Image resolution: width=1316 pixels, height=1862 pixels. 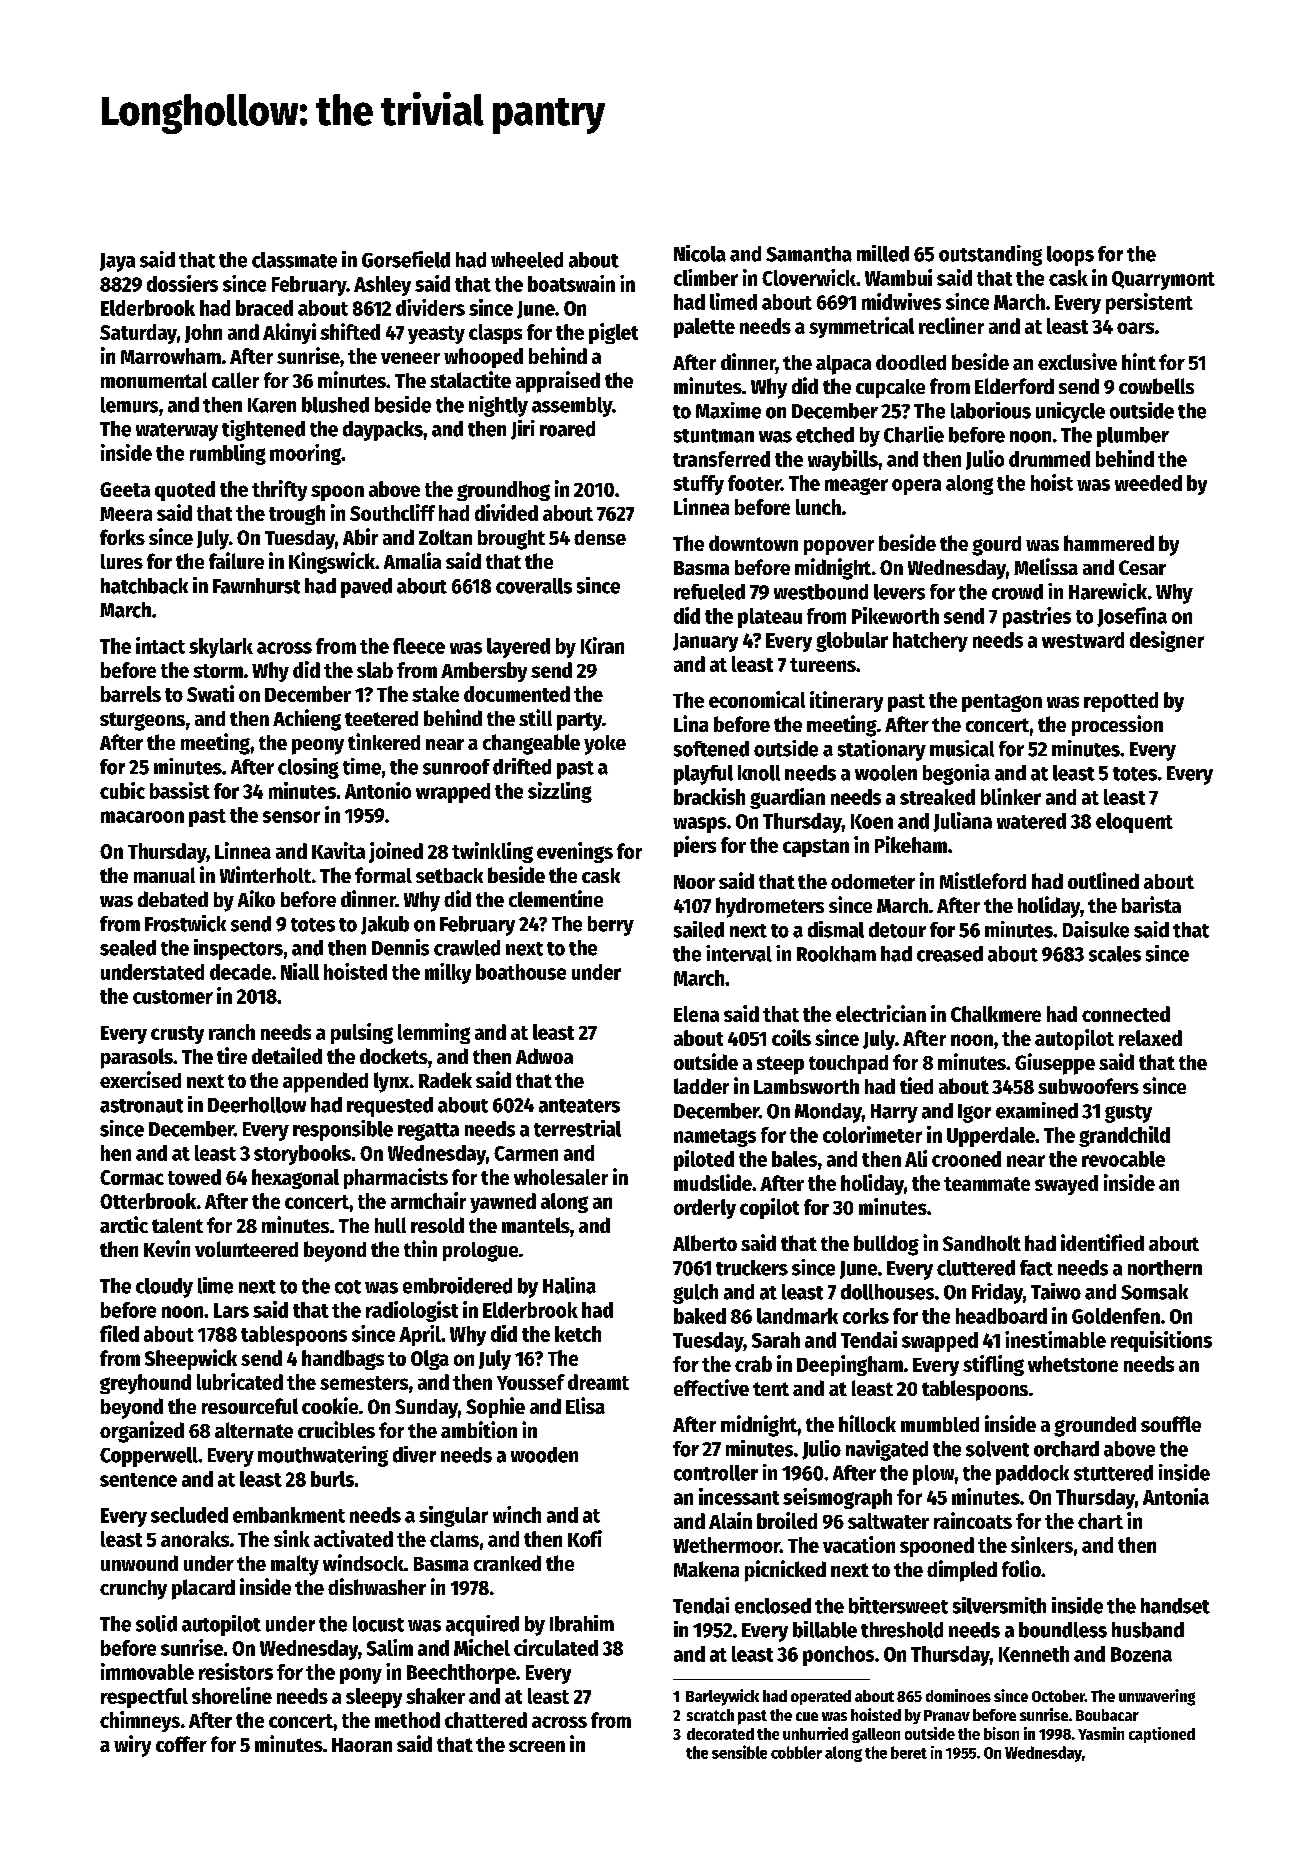 What do you see at coordinates (825, 435) in the screenshot?
I see `etched` at bounding box center [825, 435].
